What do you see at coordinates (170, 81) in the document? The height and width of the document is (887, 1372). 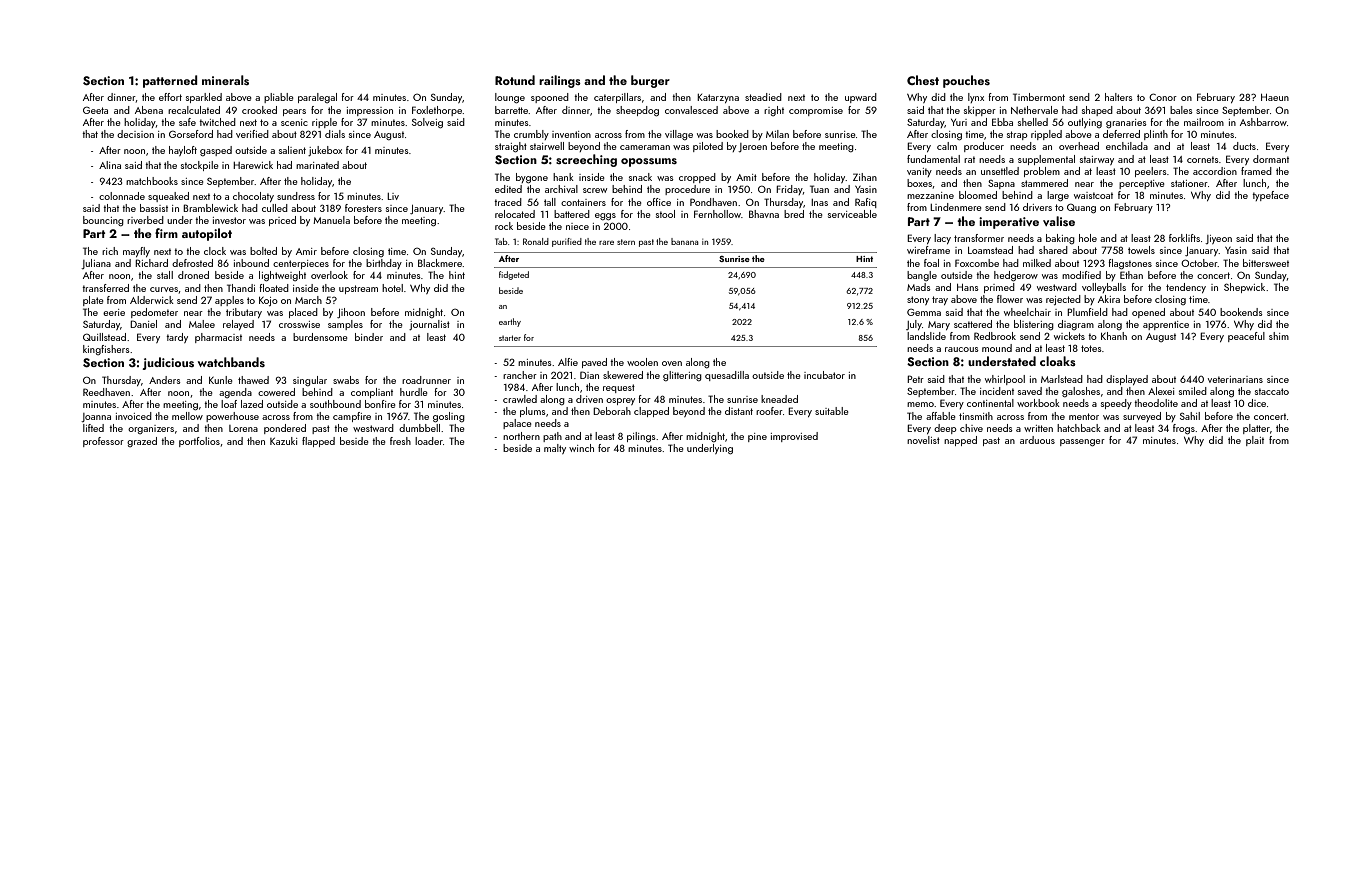 I see `patterned` at bounding box center [170, 81].
